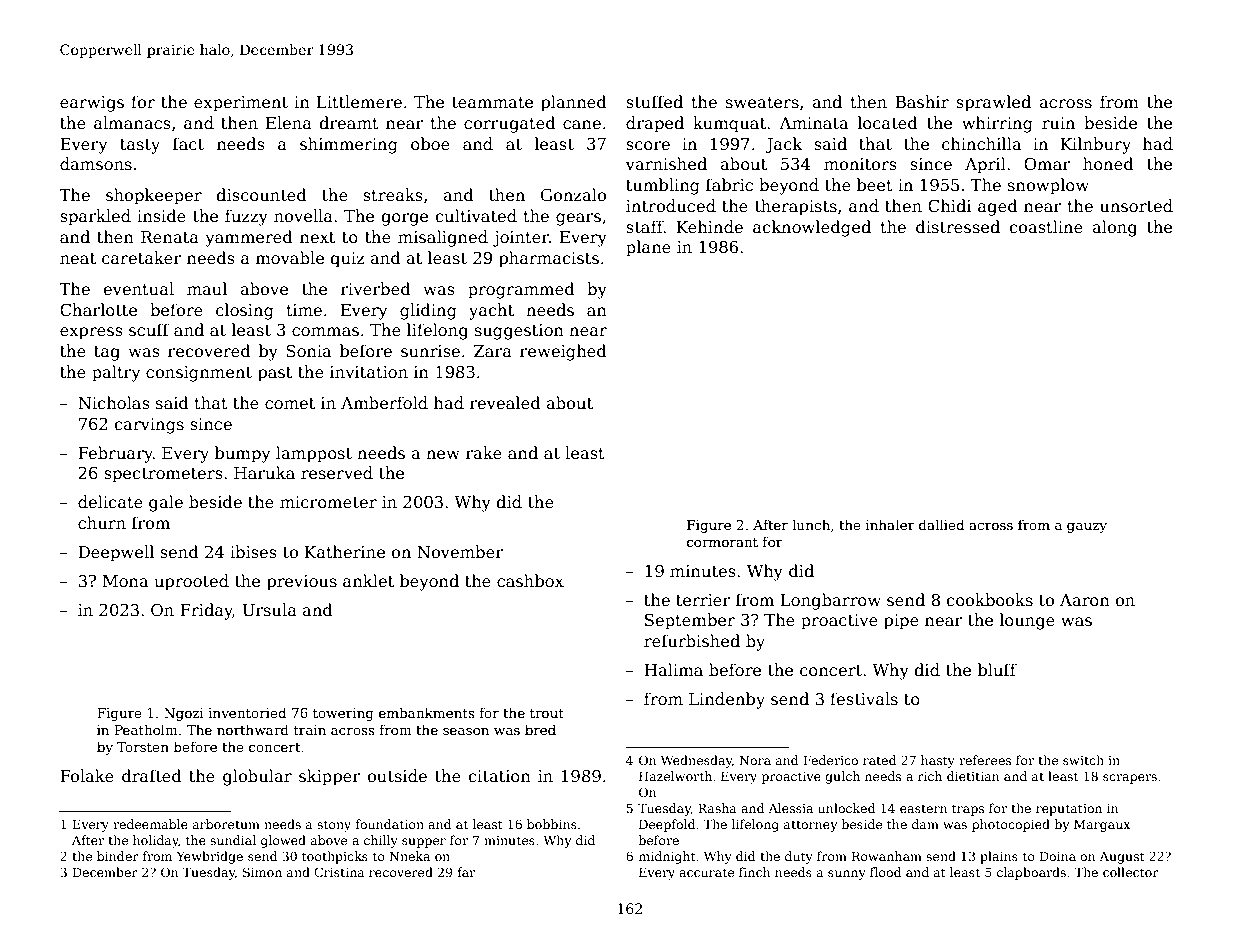 Image resolution: width=1233 pixels, height=952 pixels. I want to click on chinchilla, so click(982, 144).
